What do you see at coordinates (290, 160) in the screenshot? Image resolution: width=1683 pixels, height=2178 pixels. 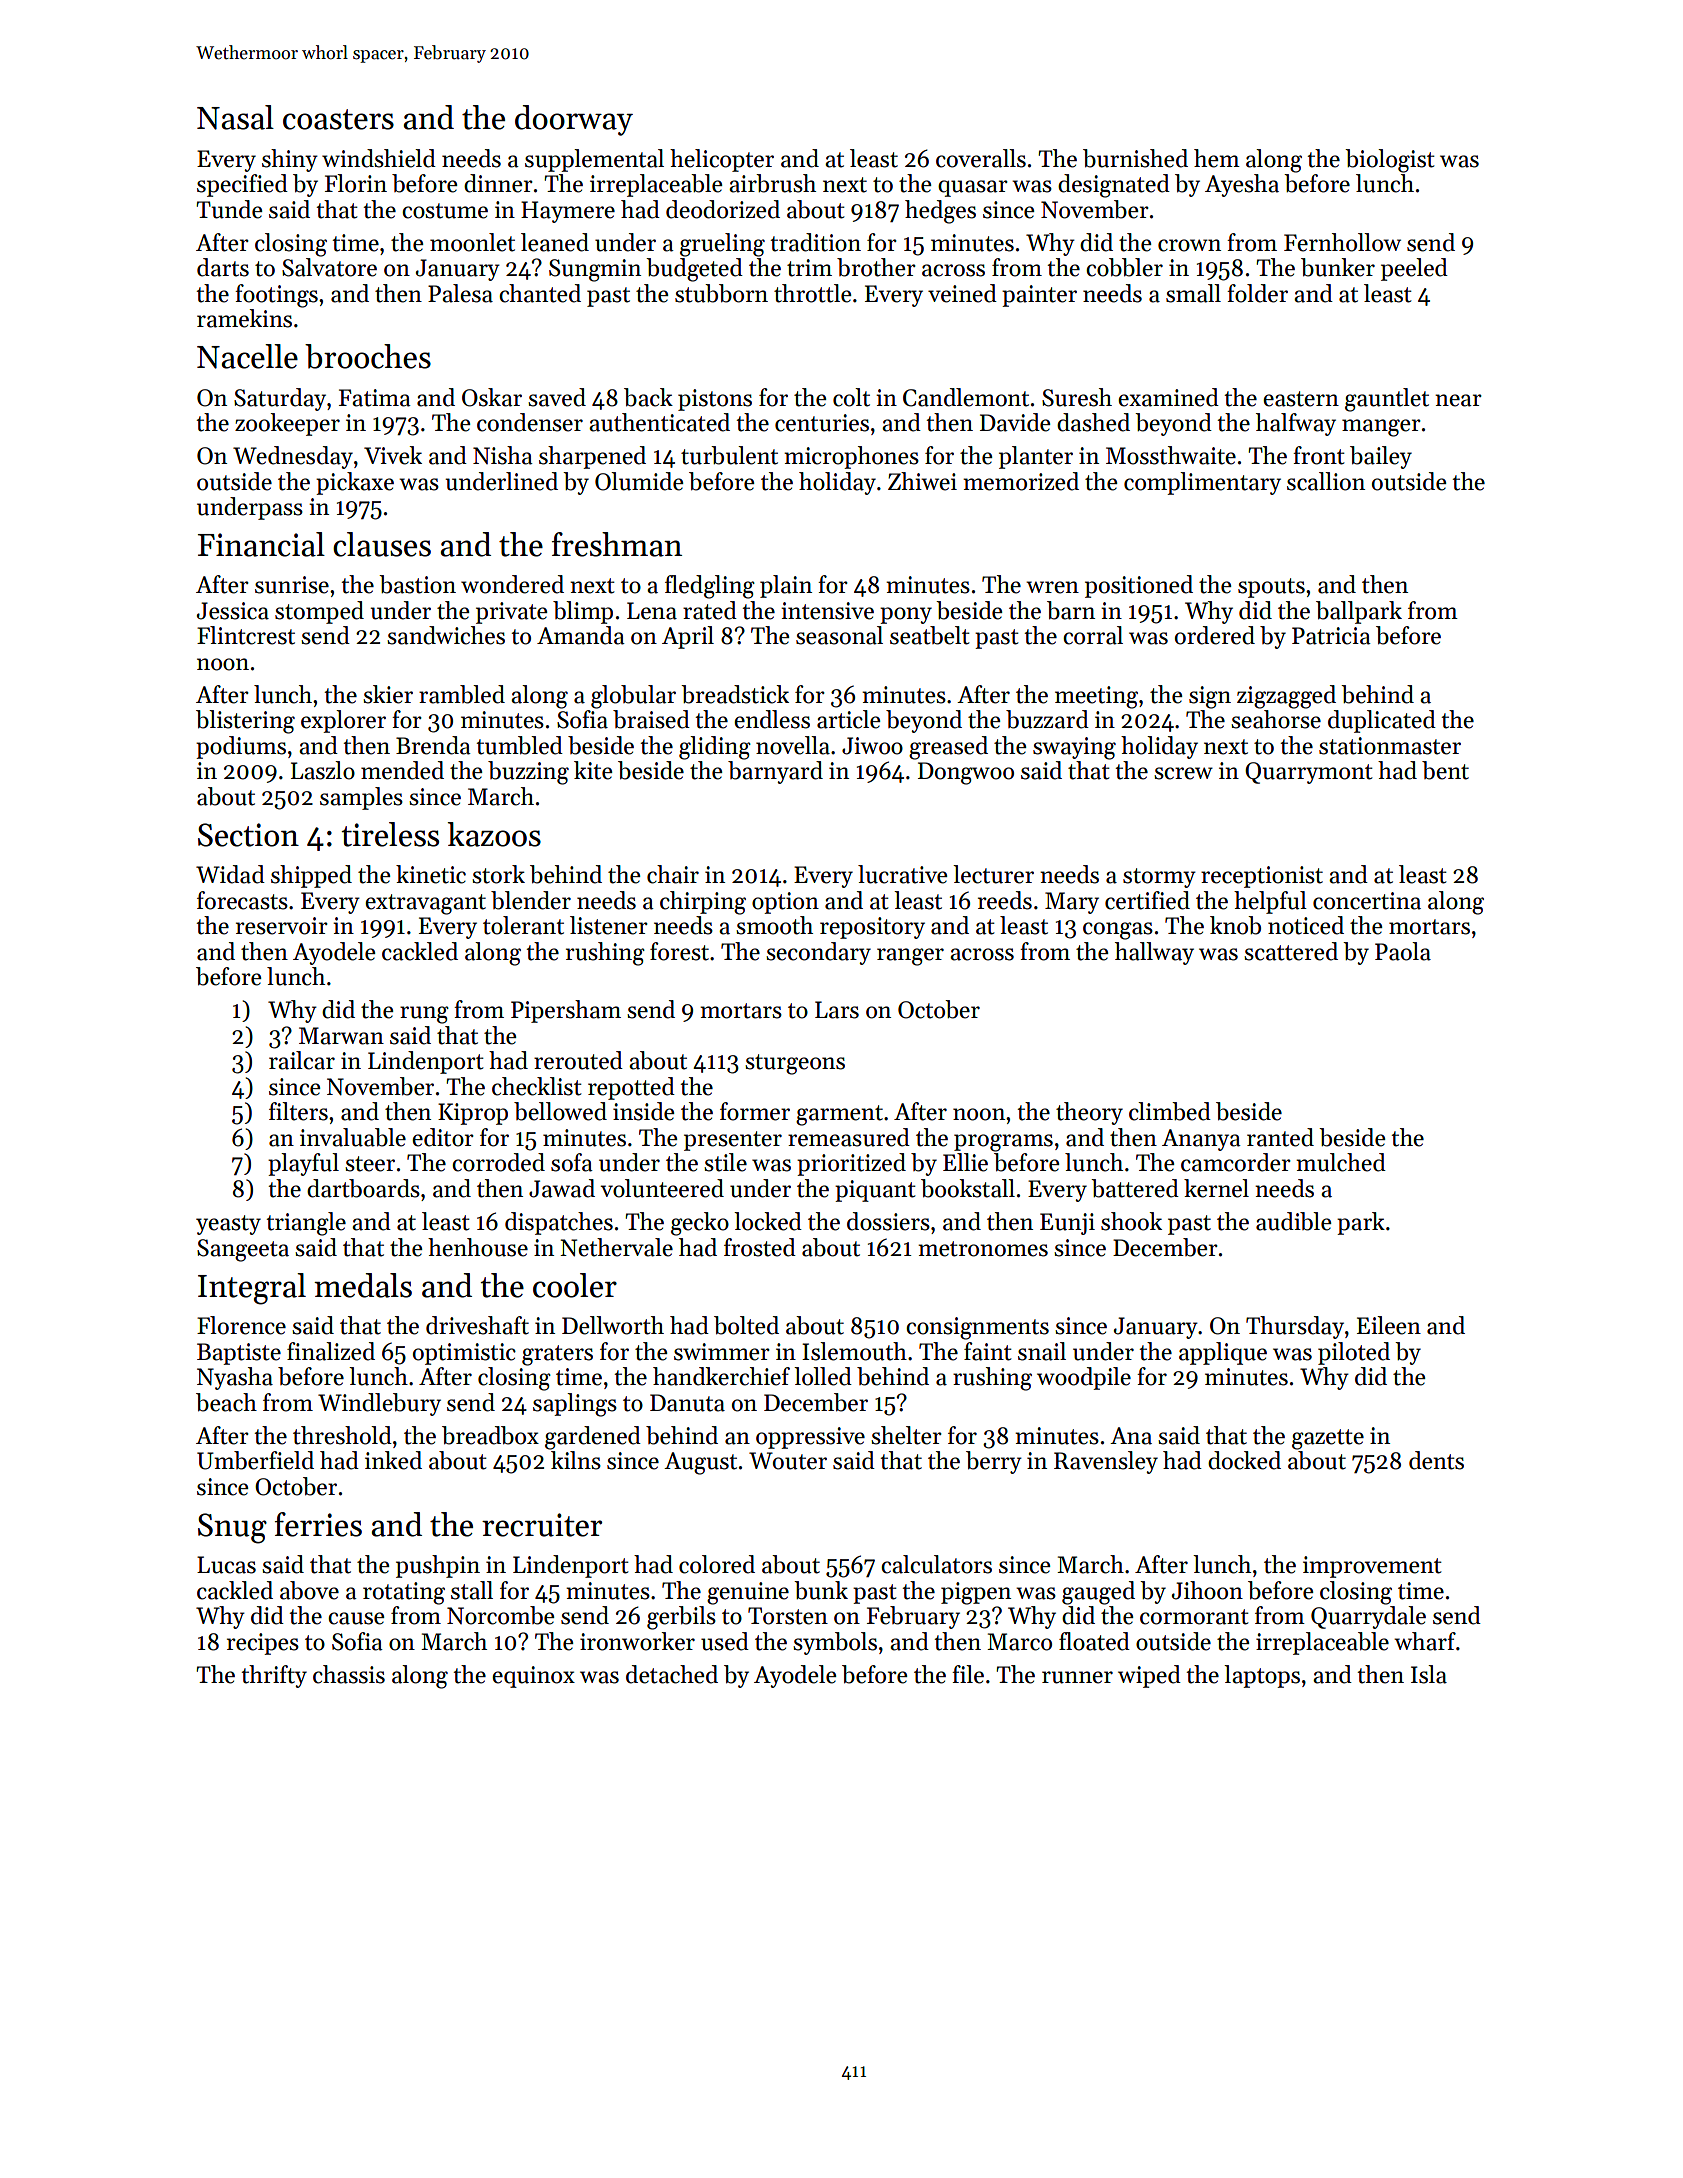 I see `shiny` at bounding box center [290, 160].
